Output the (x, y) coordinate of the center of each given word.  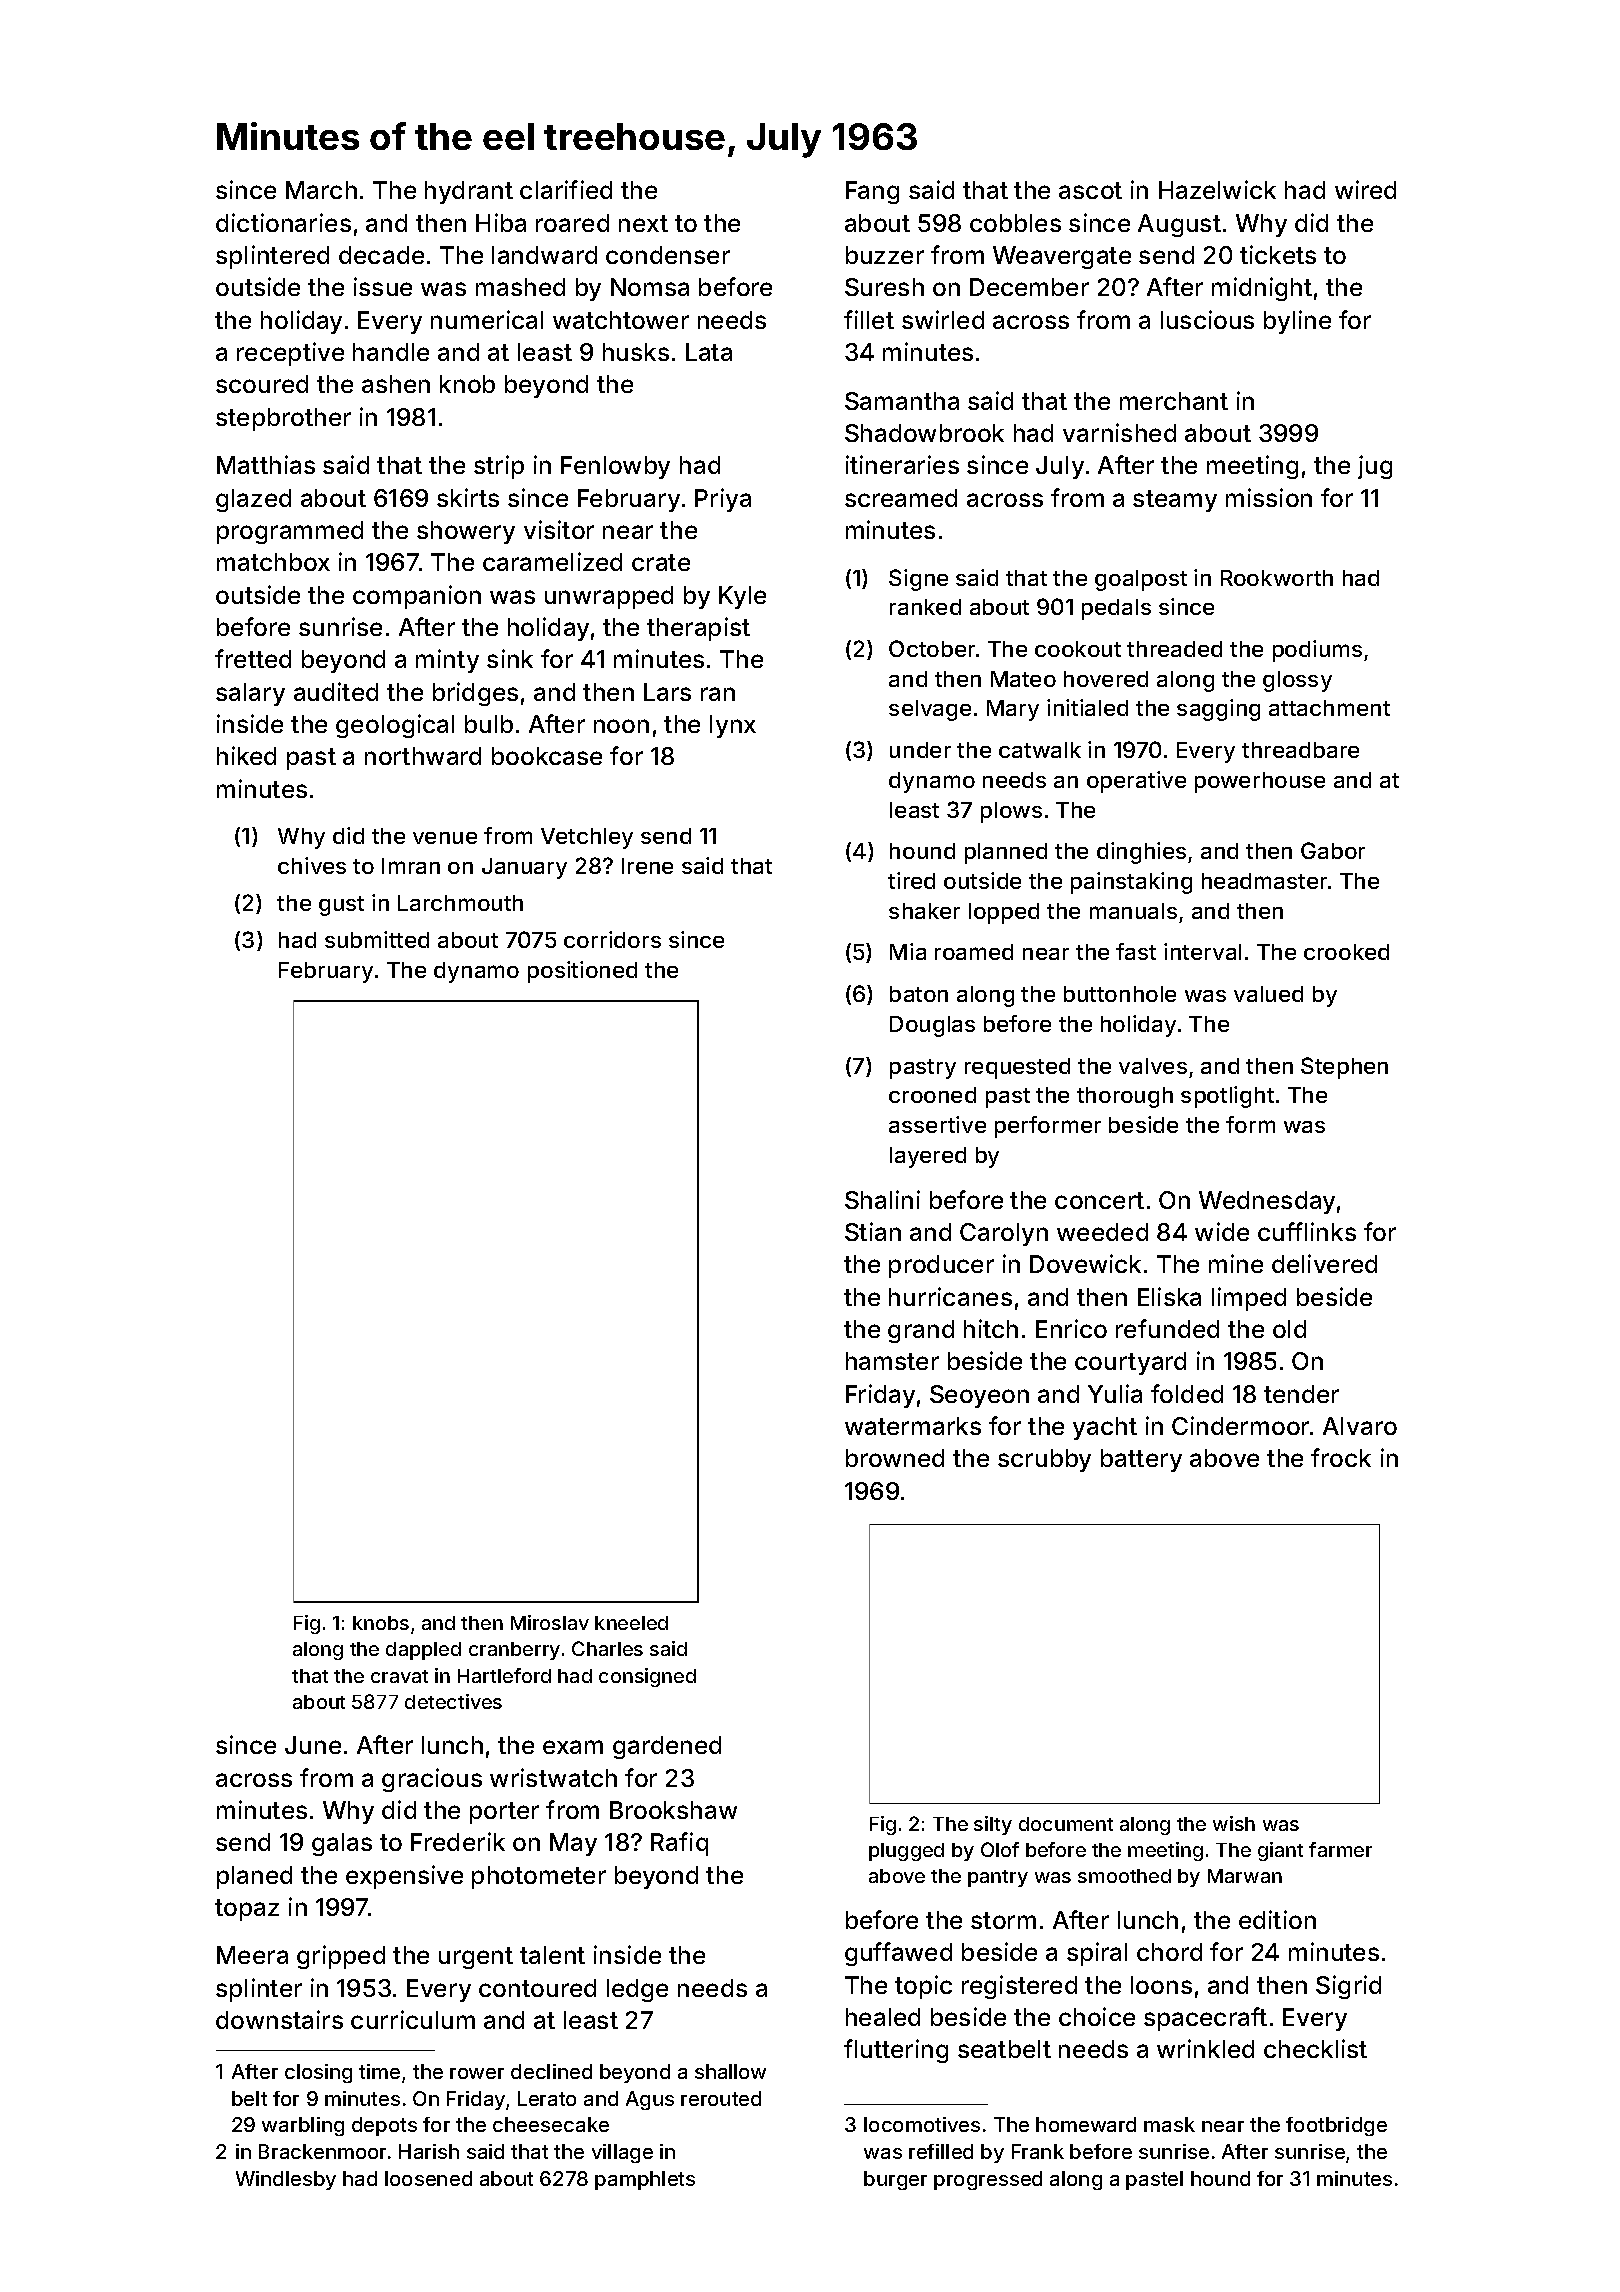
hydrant (469, 192)
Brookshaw (673, 1810)
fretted (253, 658)
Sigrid (1348, 1987)
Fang (872, 192)
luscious (1207, 319)
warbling (303, 2126)
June (313, 1745)
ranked (925, 607)
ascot (1090, 190)
